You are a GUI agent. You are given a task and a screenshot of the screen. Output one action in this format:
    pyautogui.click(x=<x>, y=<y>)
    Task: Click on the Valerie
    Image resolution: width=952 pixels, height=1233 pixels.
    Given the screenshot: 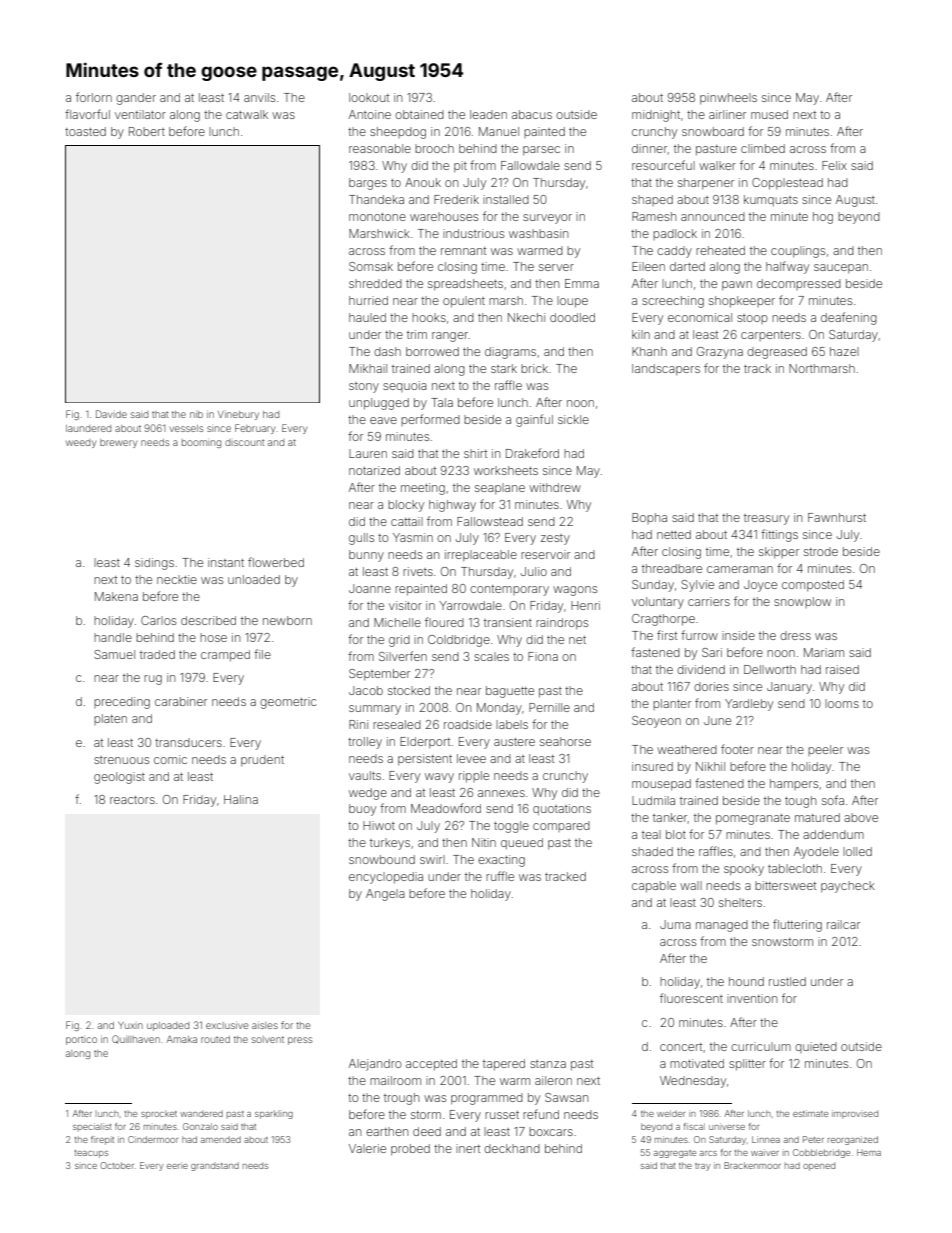 What is the action you would take?
    pyautogui.click(x=367, y=1148)
